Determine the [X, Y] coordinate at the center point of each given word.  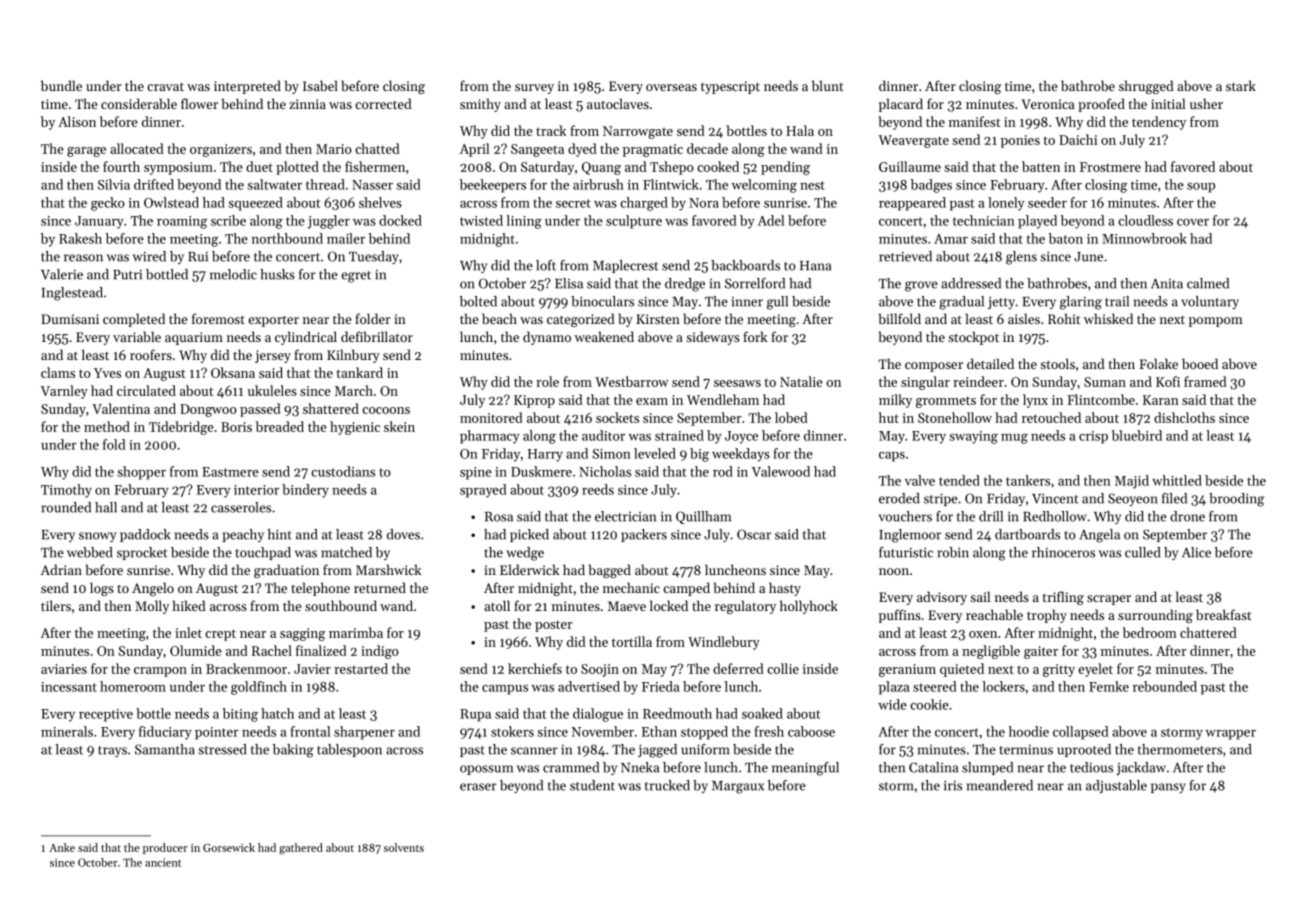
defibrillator [377, 336]
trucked [667, 785]
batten [1041, 166]
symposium [178, 168]
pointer [217, 733]
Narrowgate [638, 132]
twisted [481, 220]
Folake [1158, 363]
